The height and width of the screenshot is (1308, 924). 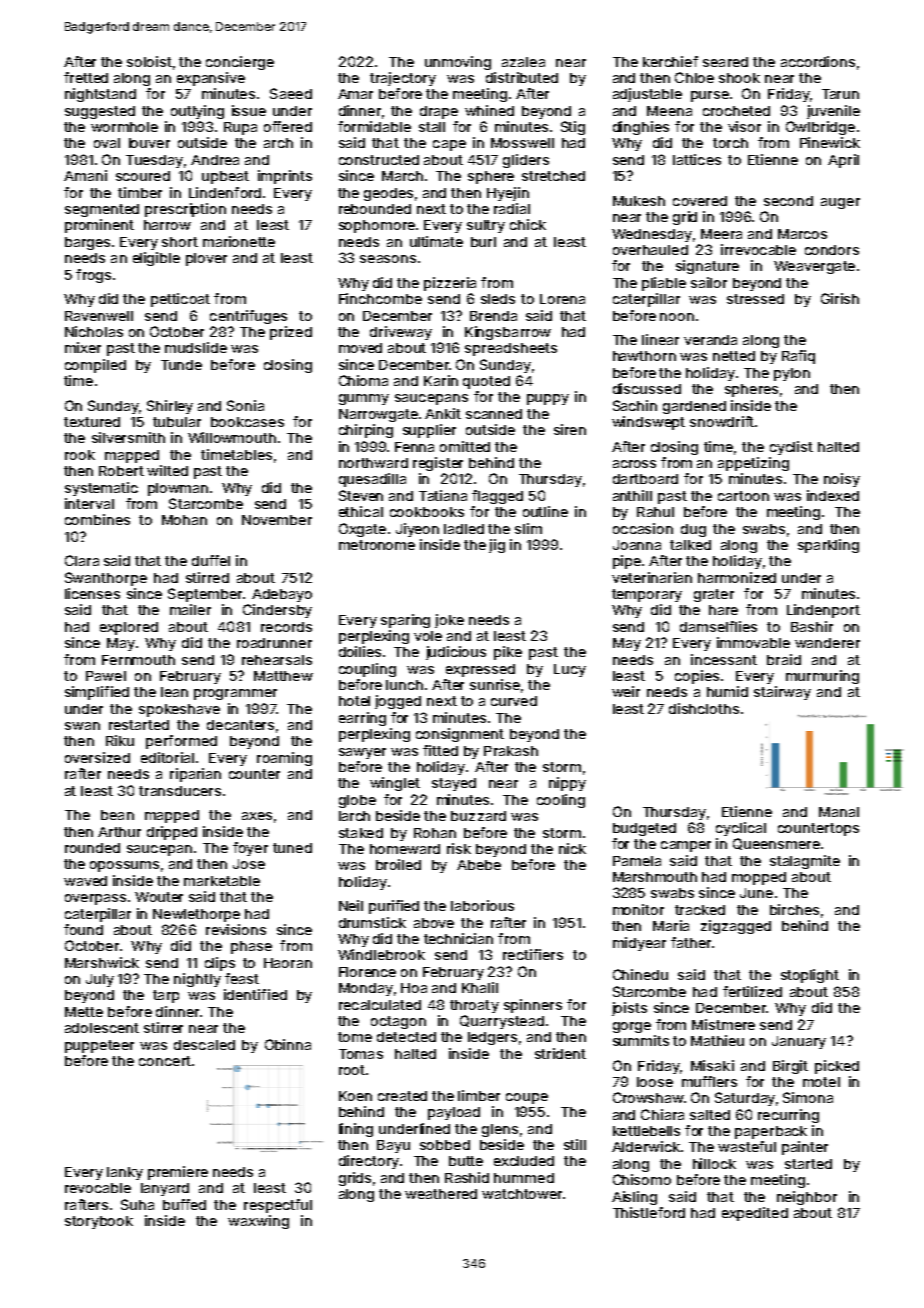 I want to click on monitor, so click(x=638, y=909).
